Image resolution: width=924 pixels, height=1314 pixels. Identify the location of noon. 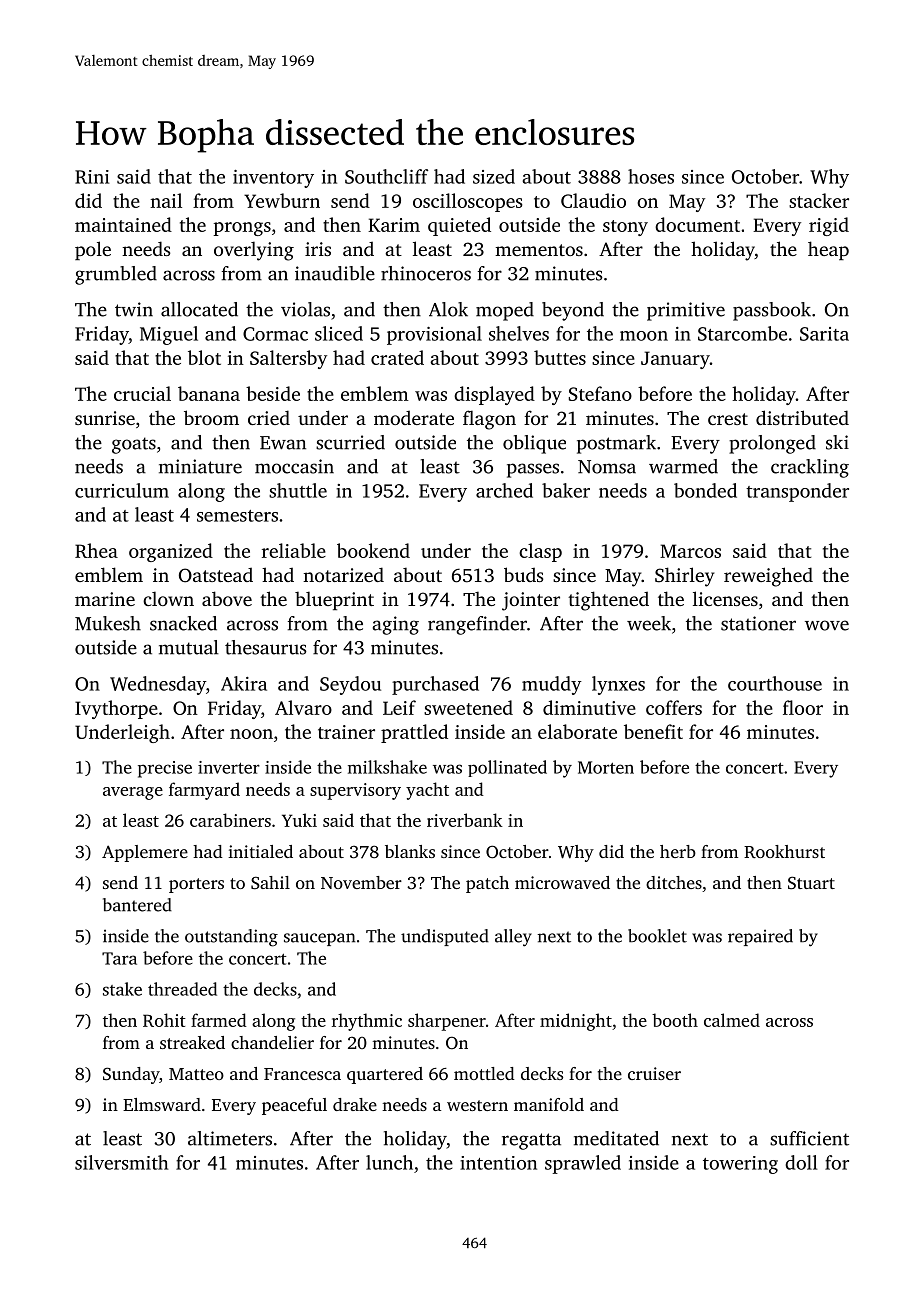
(251, 734).
